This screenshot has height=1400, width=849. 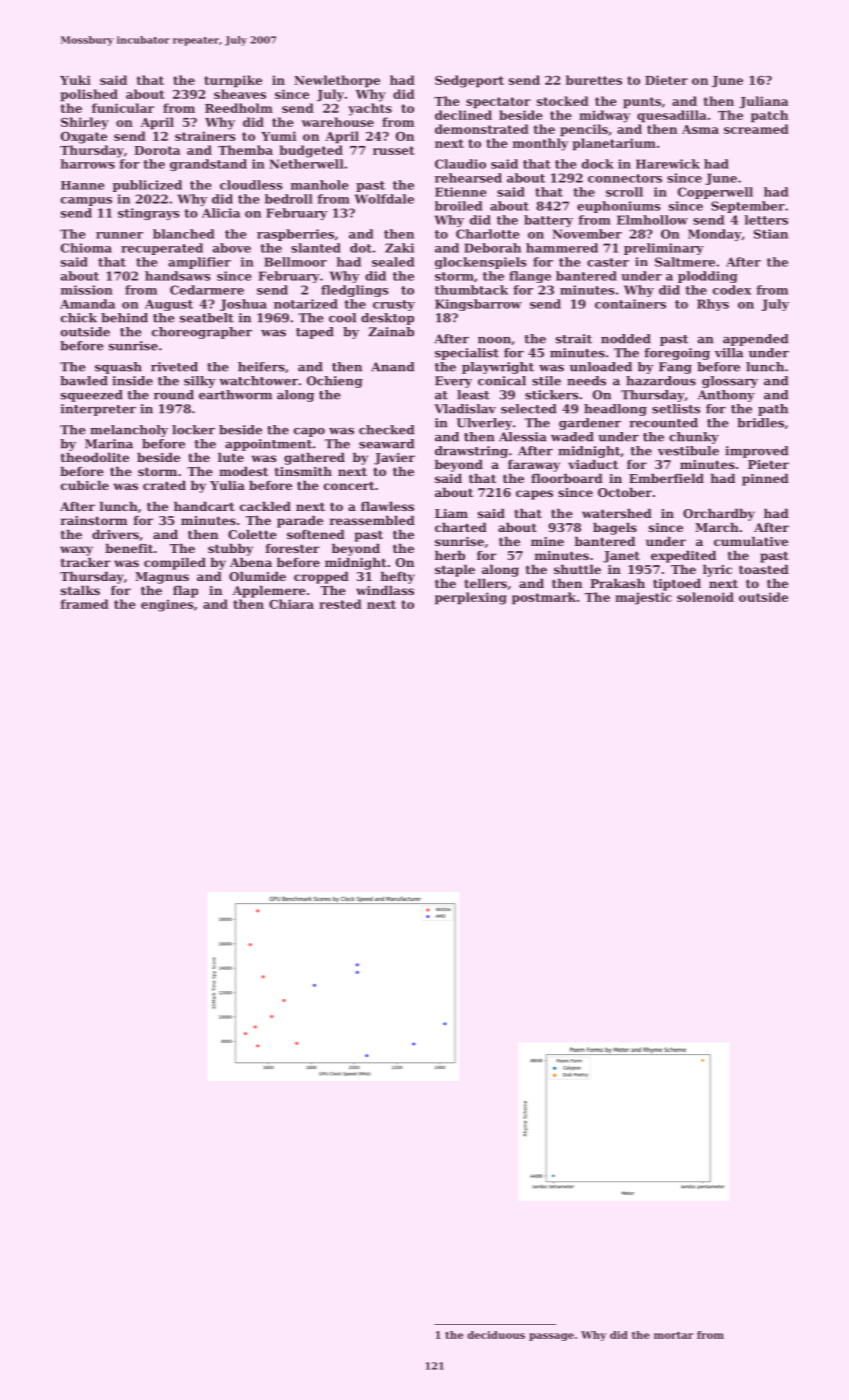 What do you see at coordinates (705, 597) in the screenshot?
I see `solenoid` at bounding box center [705, 597].
